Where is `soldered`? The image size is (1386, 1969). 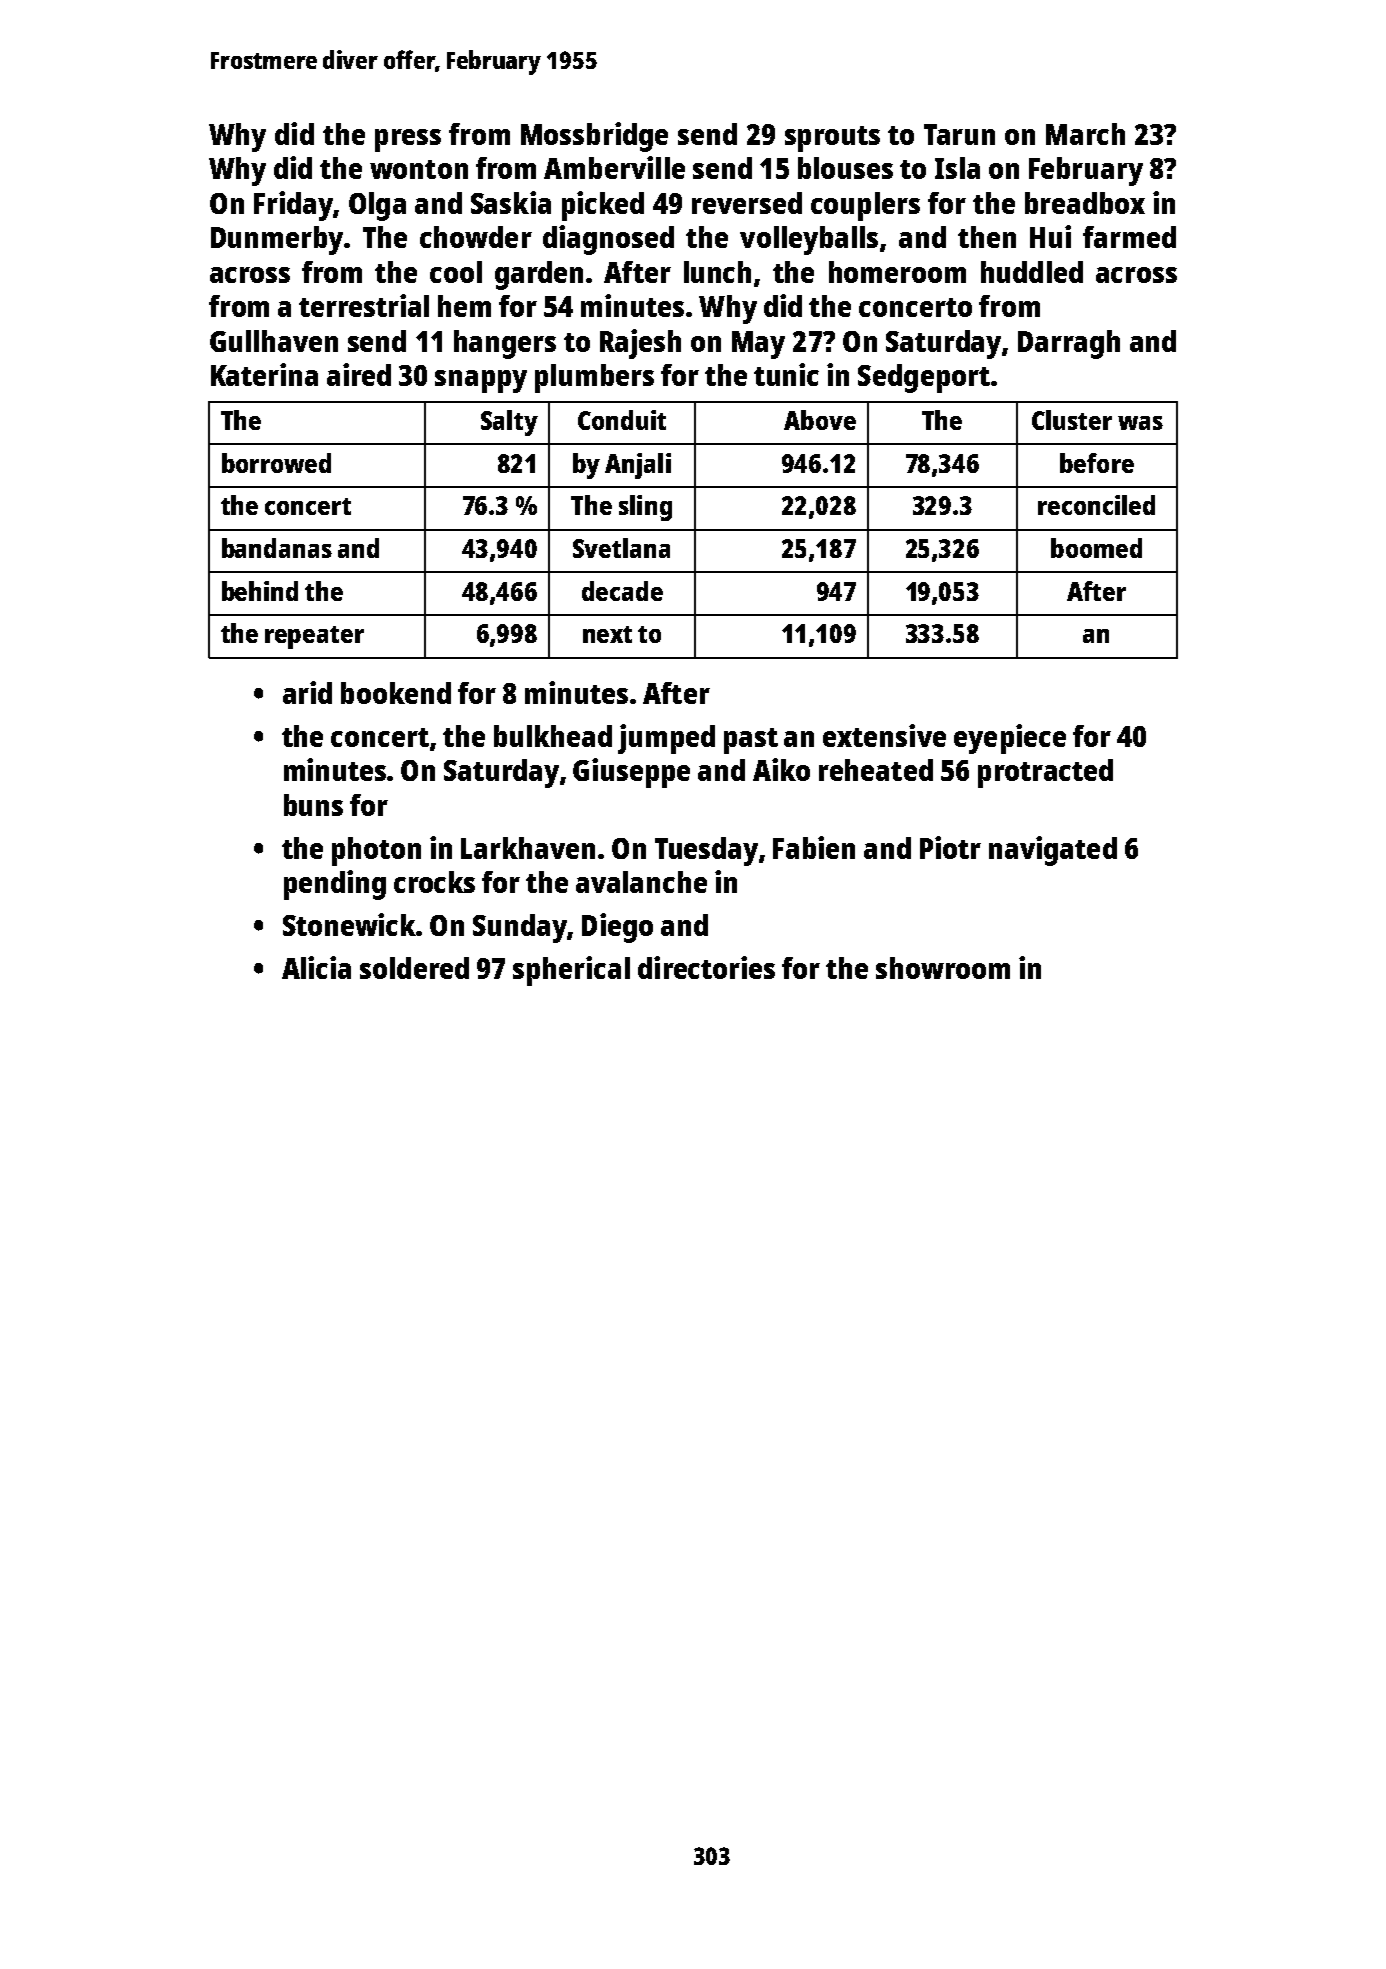
soldered is located at coordinates (414, 968).
